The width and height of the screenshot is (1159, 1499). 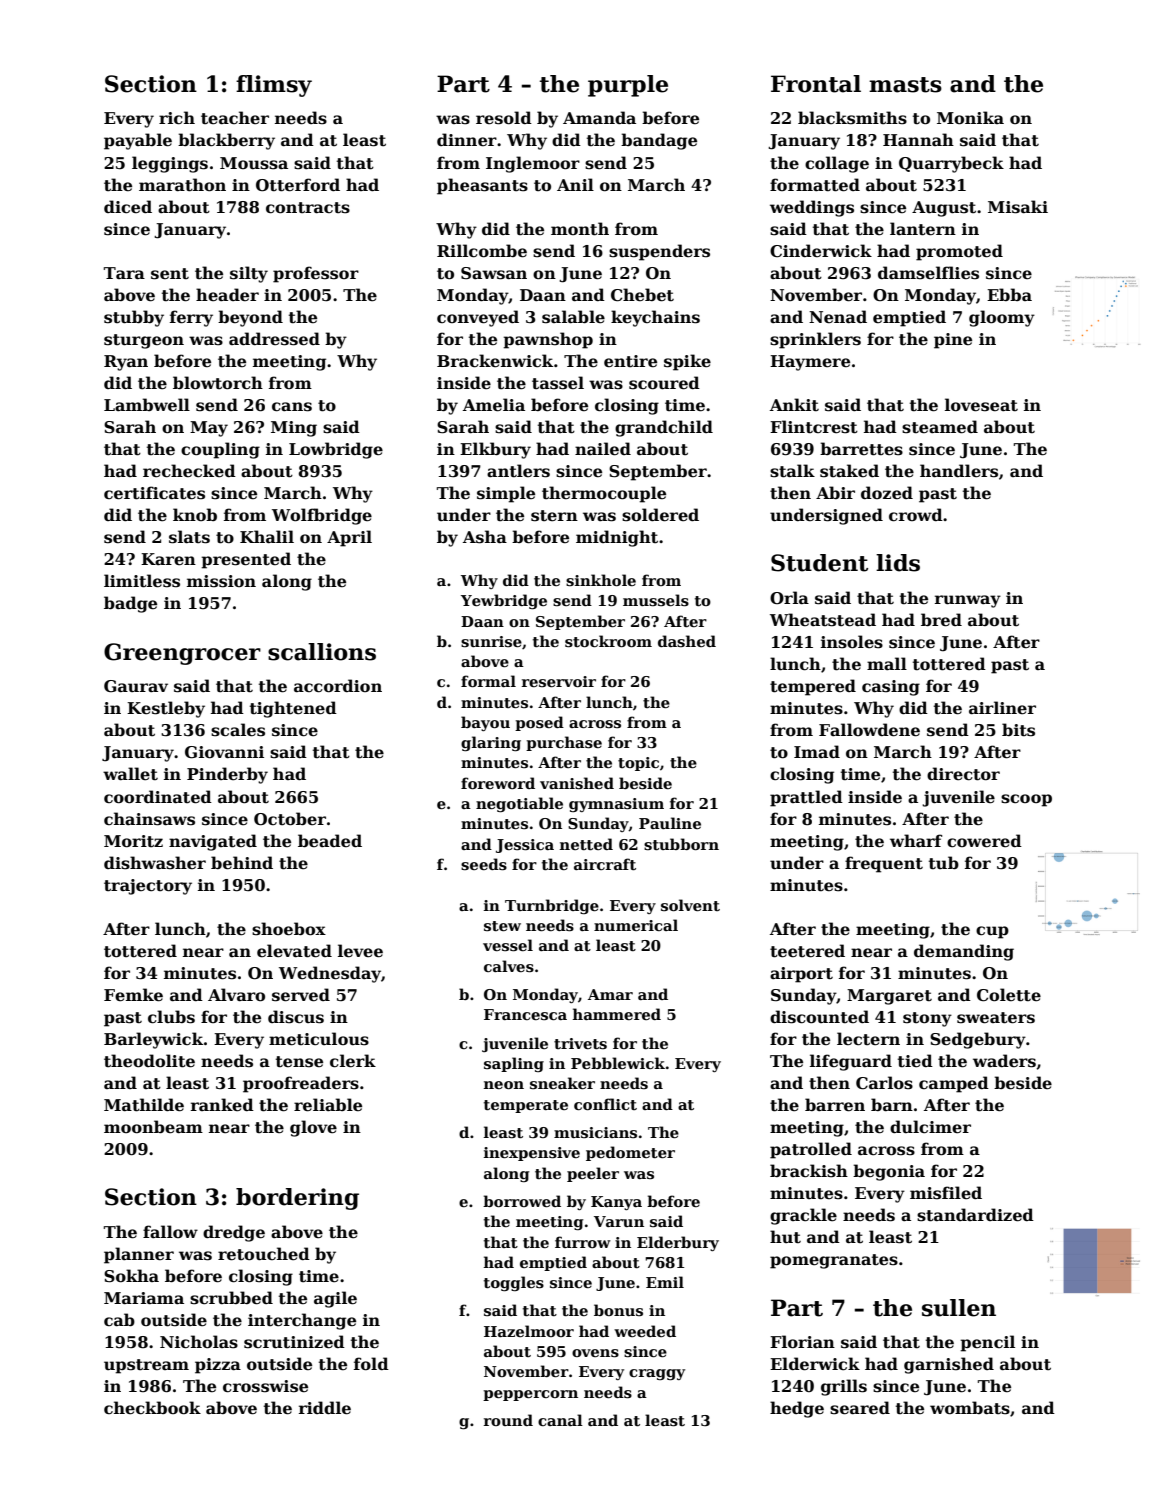 I want to click on checkbook, so click(x=152, y=1408).
